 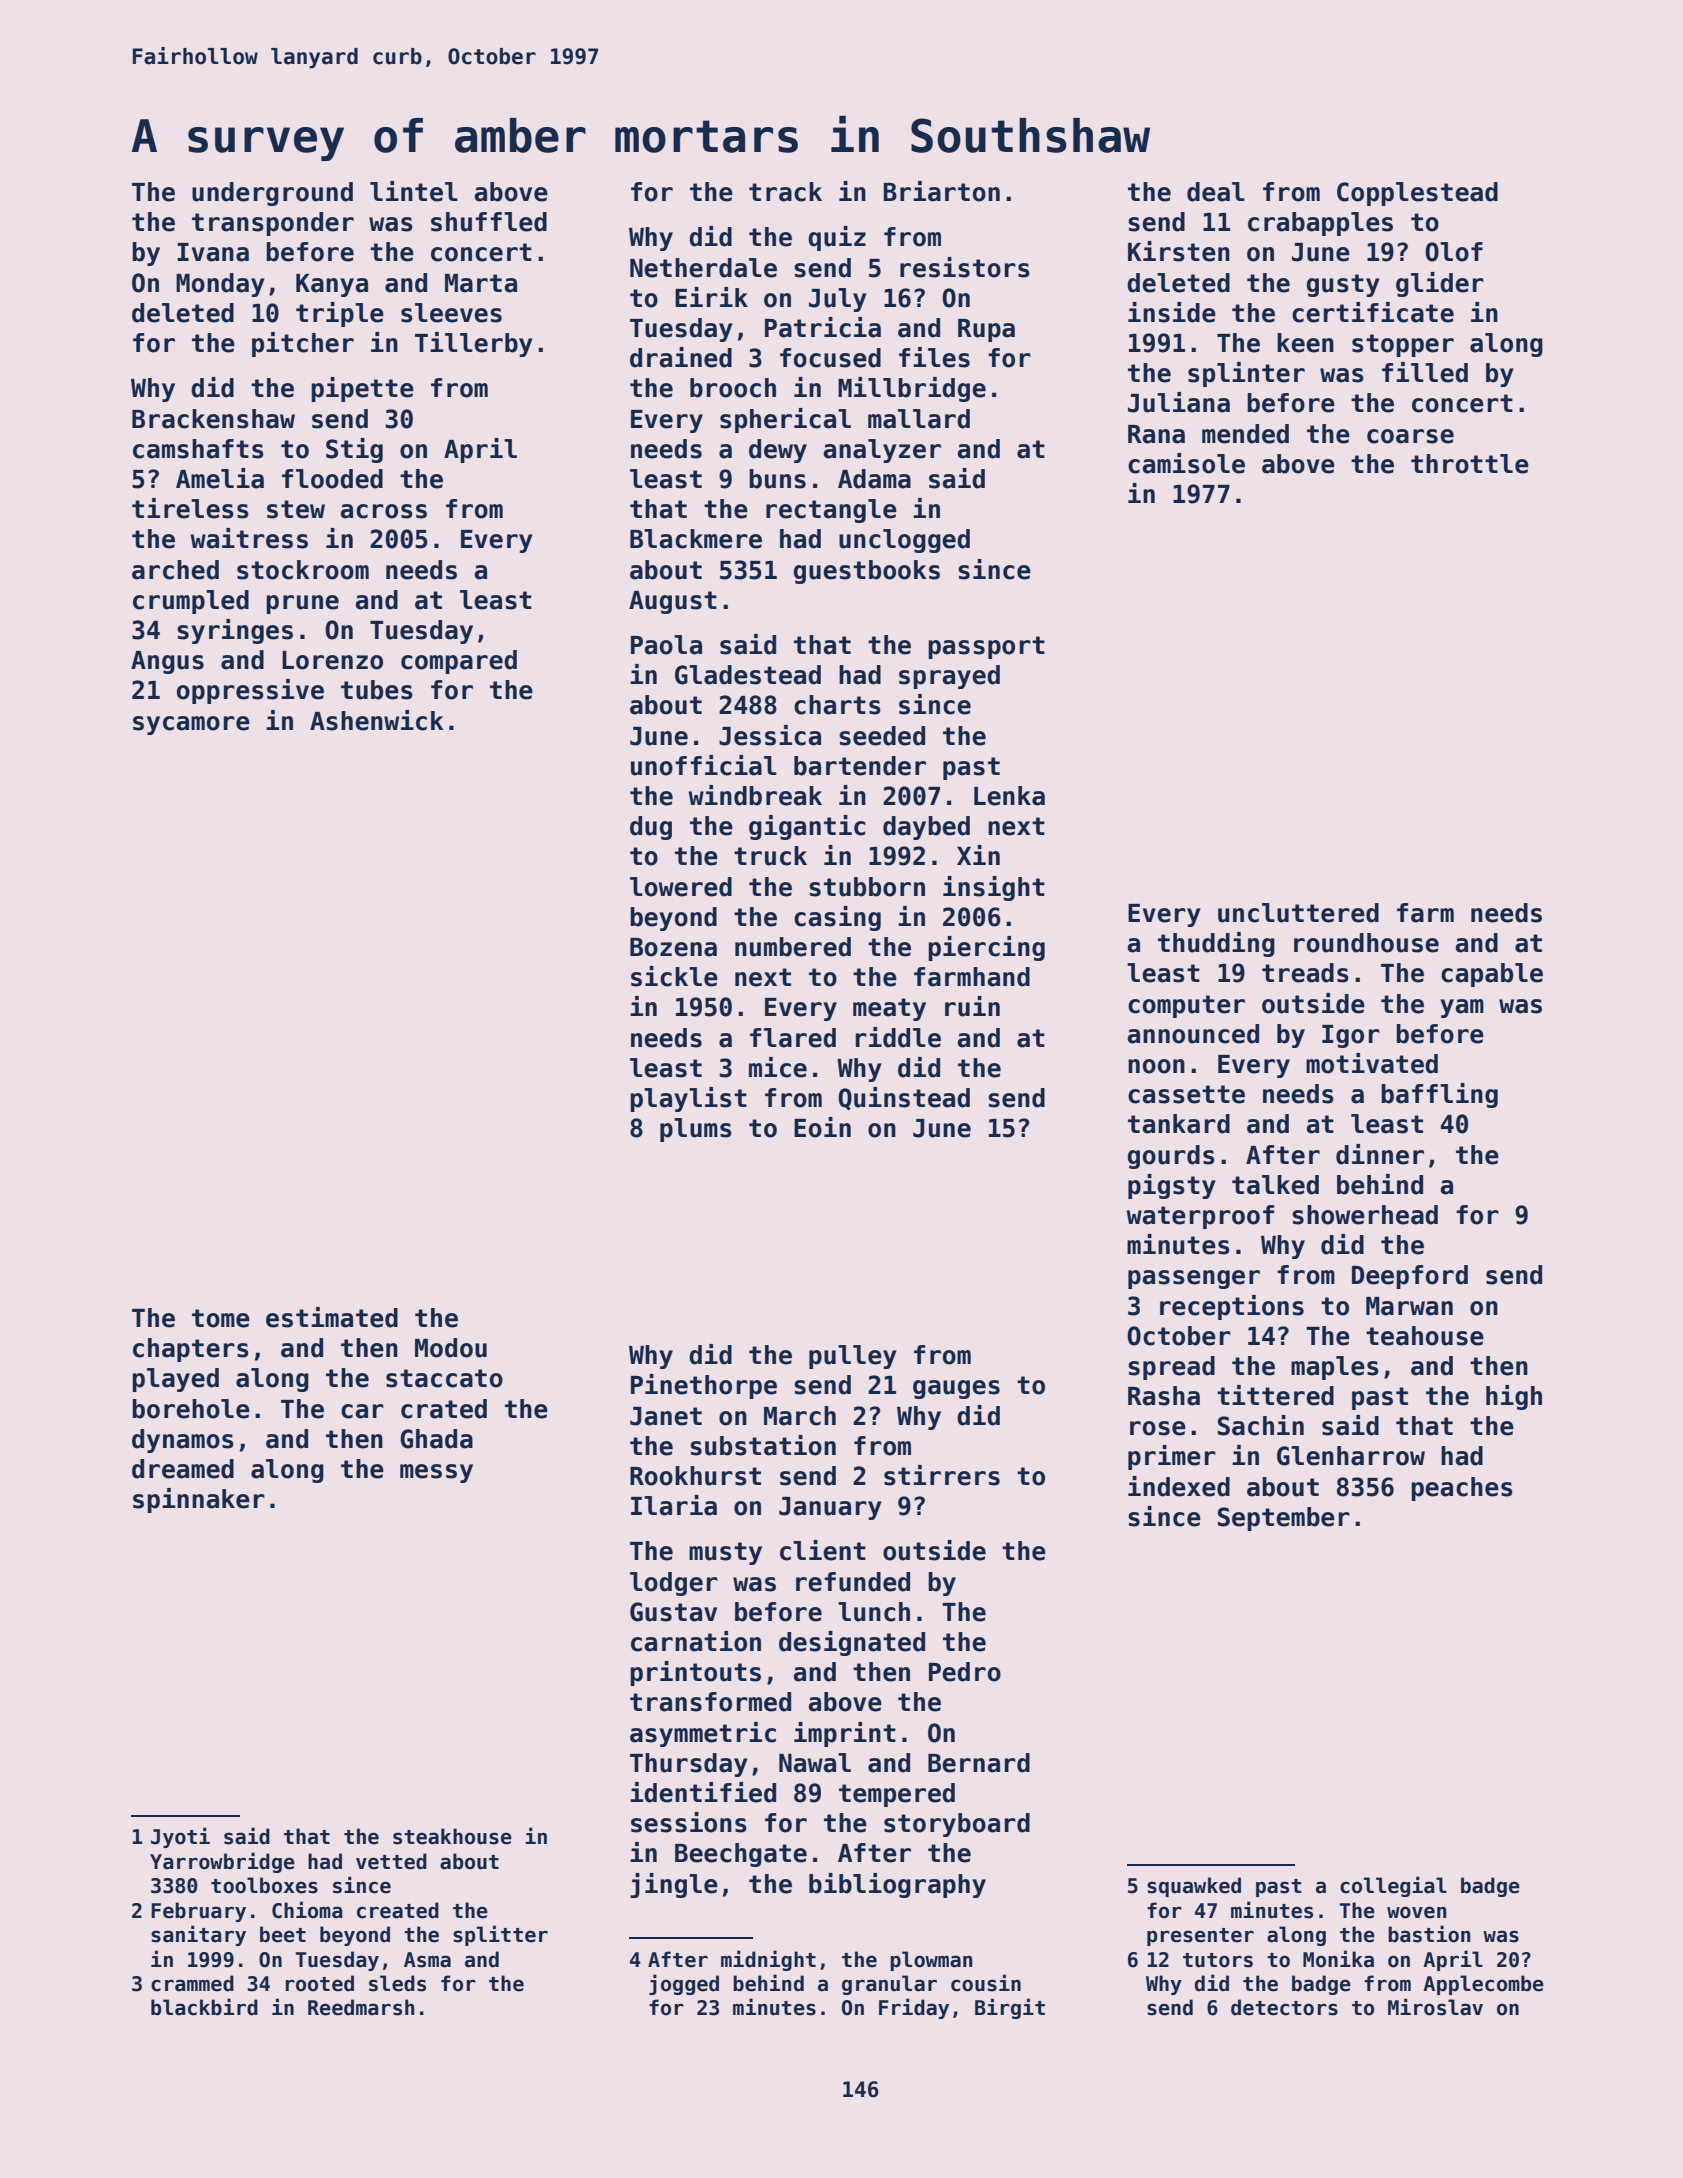 I want to click on Briarton, so click(x=941, y=191).
